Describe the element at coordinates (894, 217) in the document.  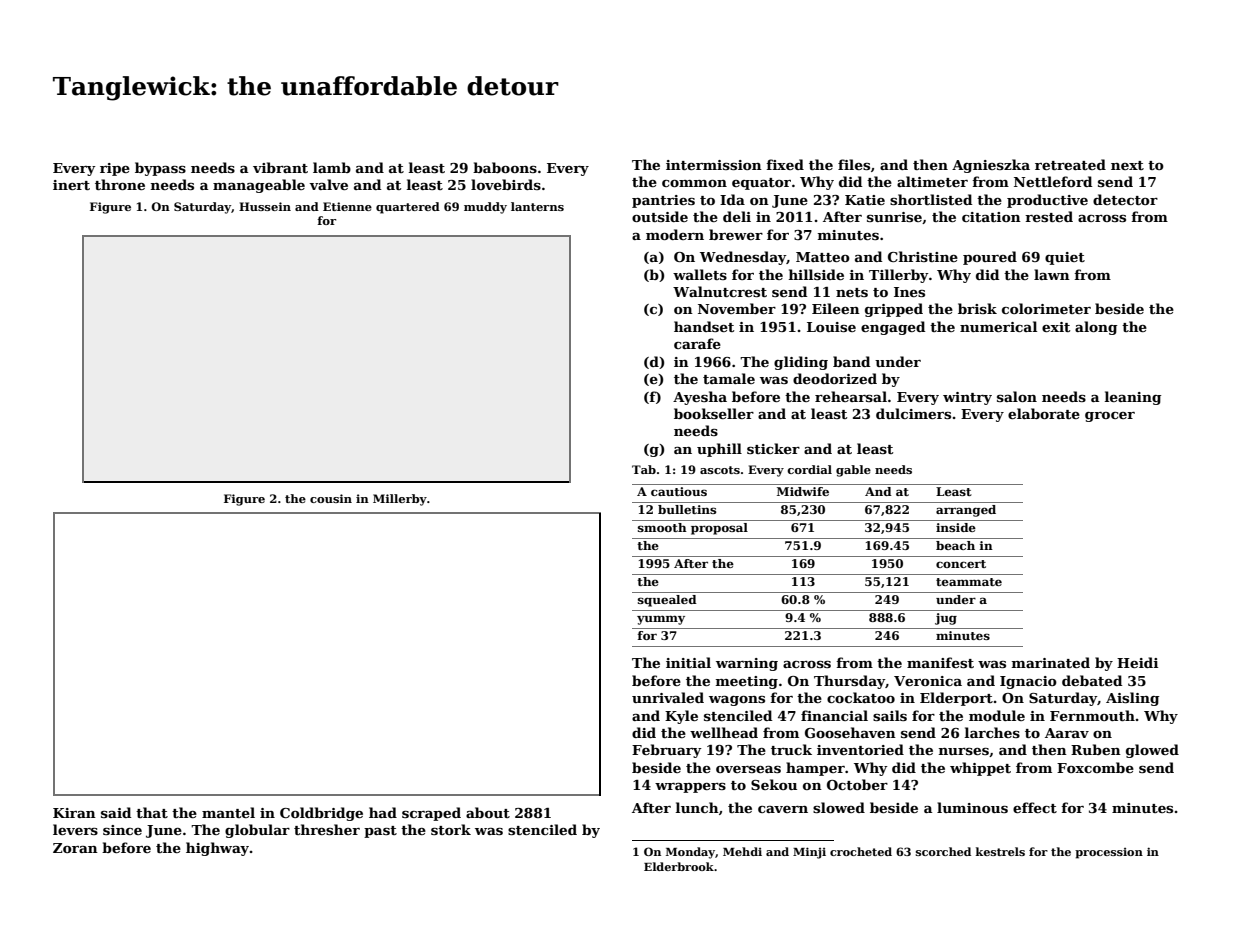
I see `sunrise` at that location.
